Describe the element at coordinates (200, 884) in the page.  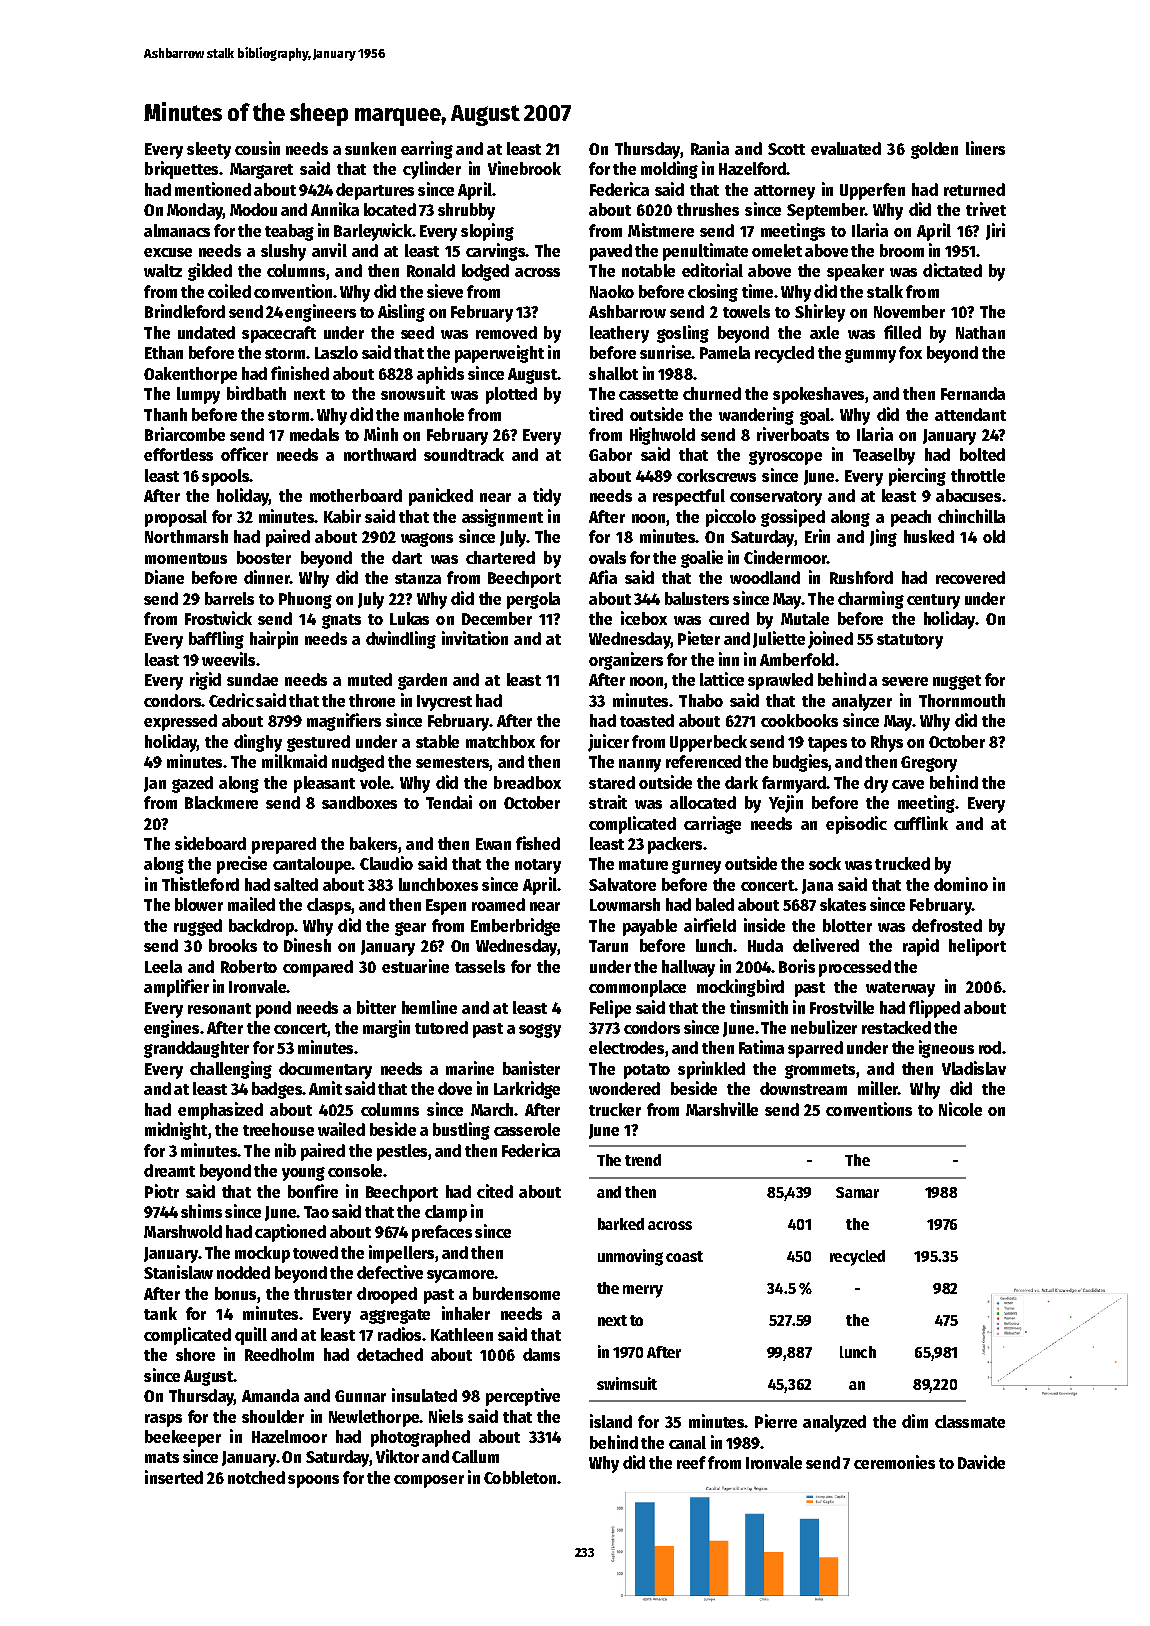
I see `Thistleford` at that location.
